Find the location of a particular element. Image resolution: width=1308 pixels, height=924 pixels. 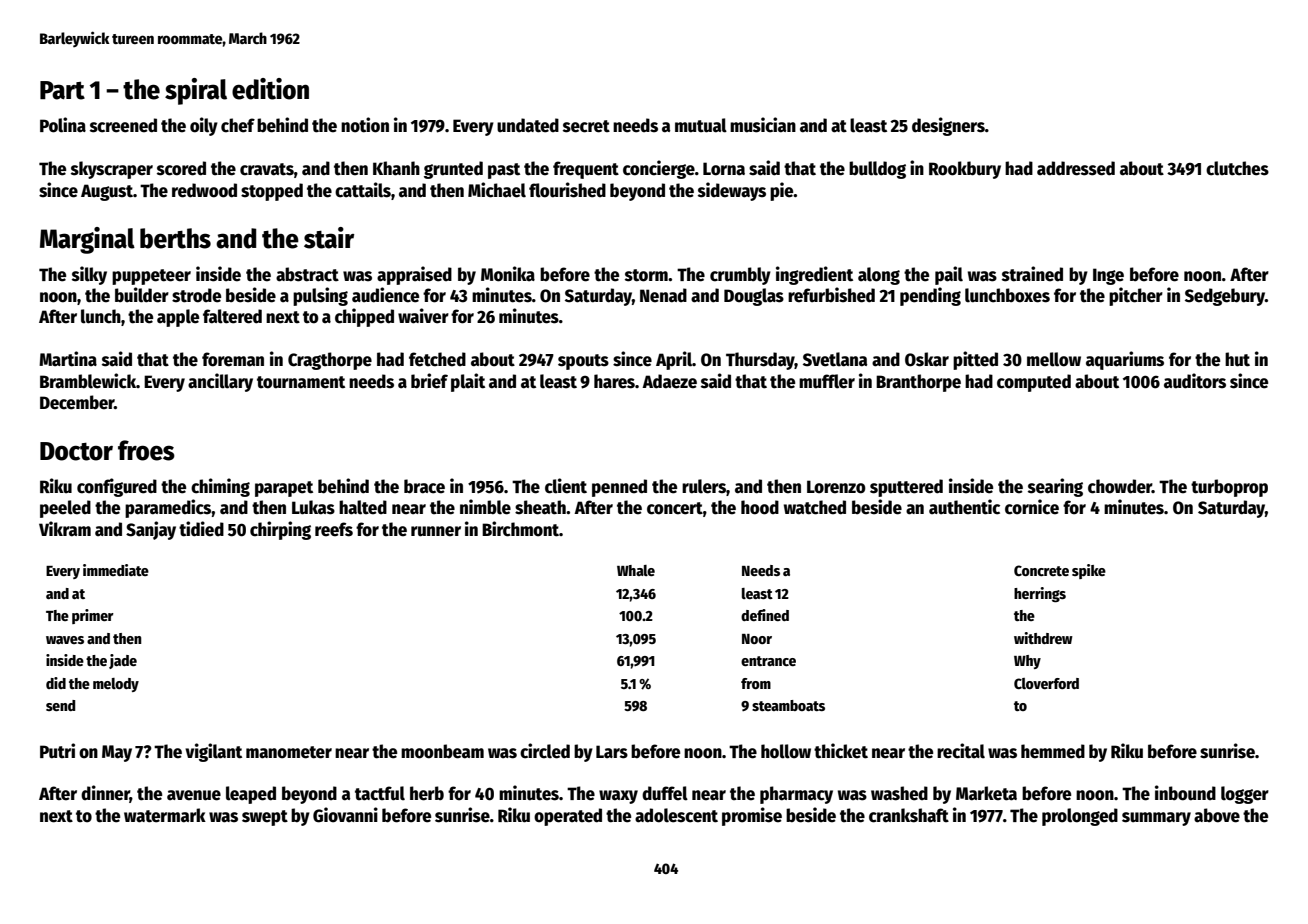

summary is located at coordinates (1156, 819).
